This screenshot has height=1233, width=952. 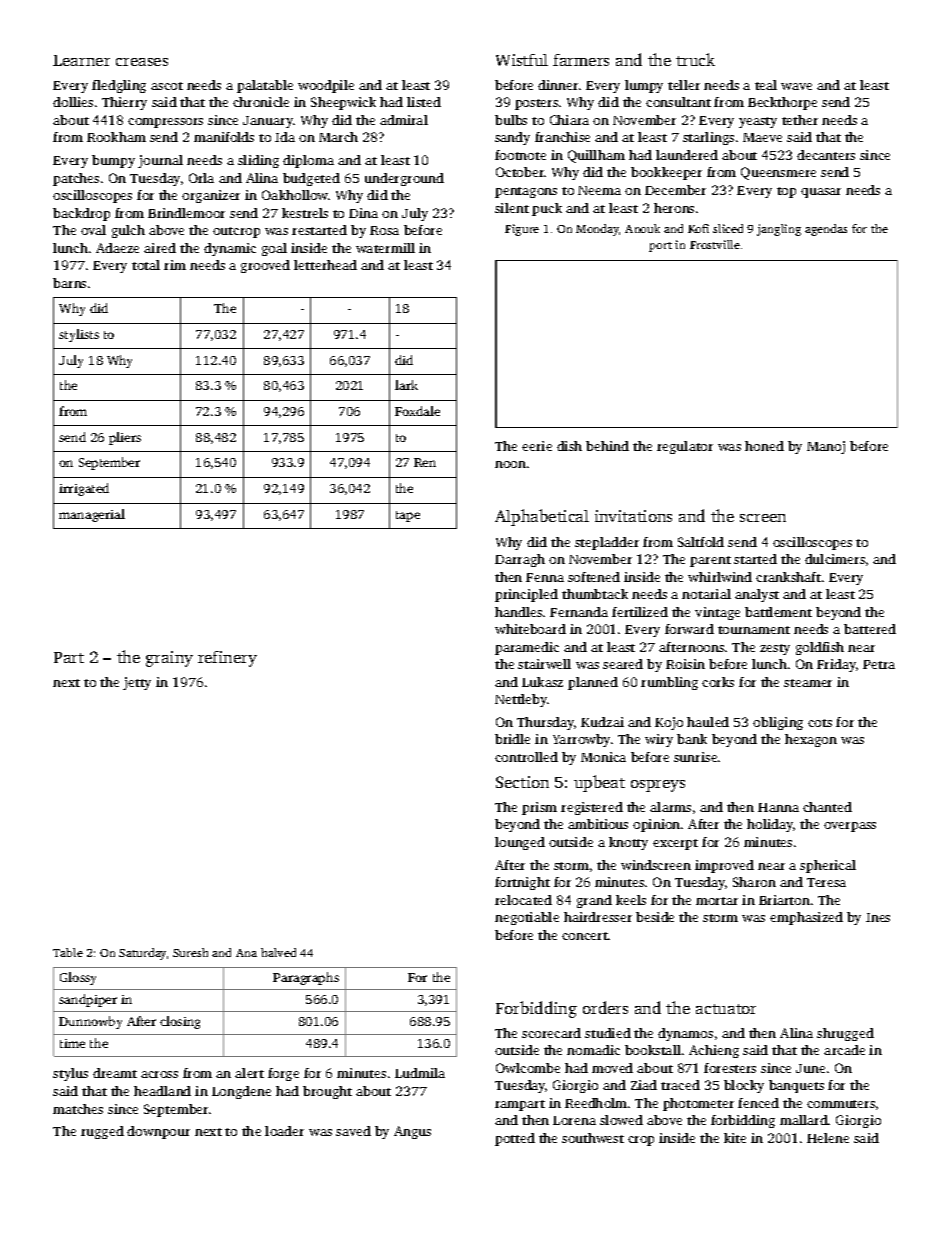 I want to click on mortar, so click(x=717, y=901).
